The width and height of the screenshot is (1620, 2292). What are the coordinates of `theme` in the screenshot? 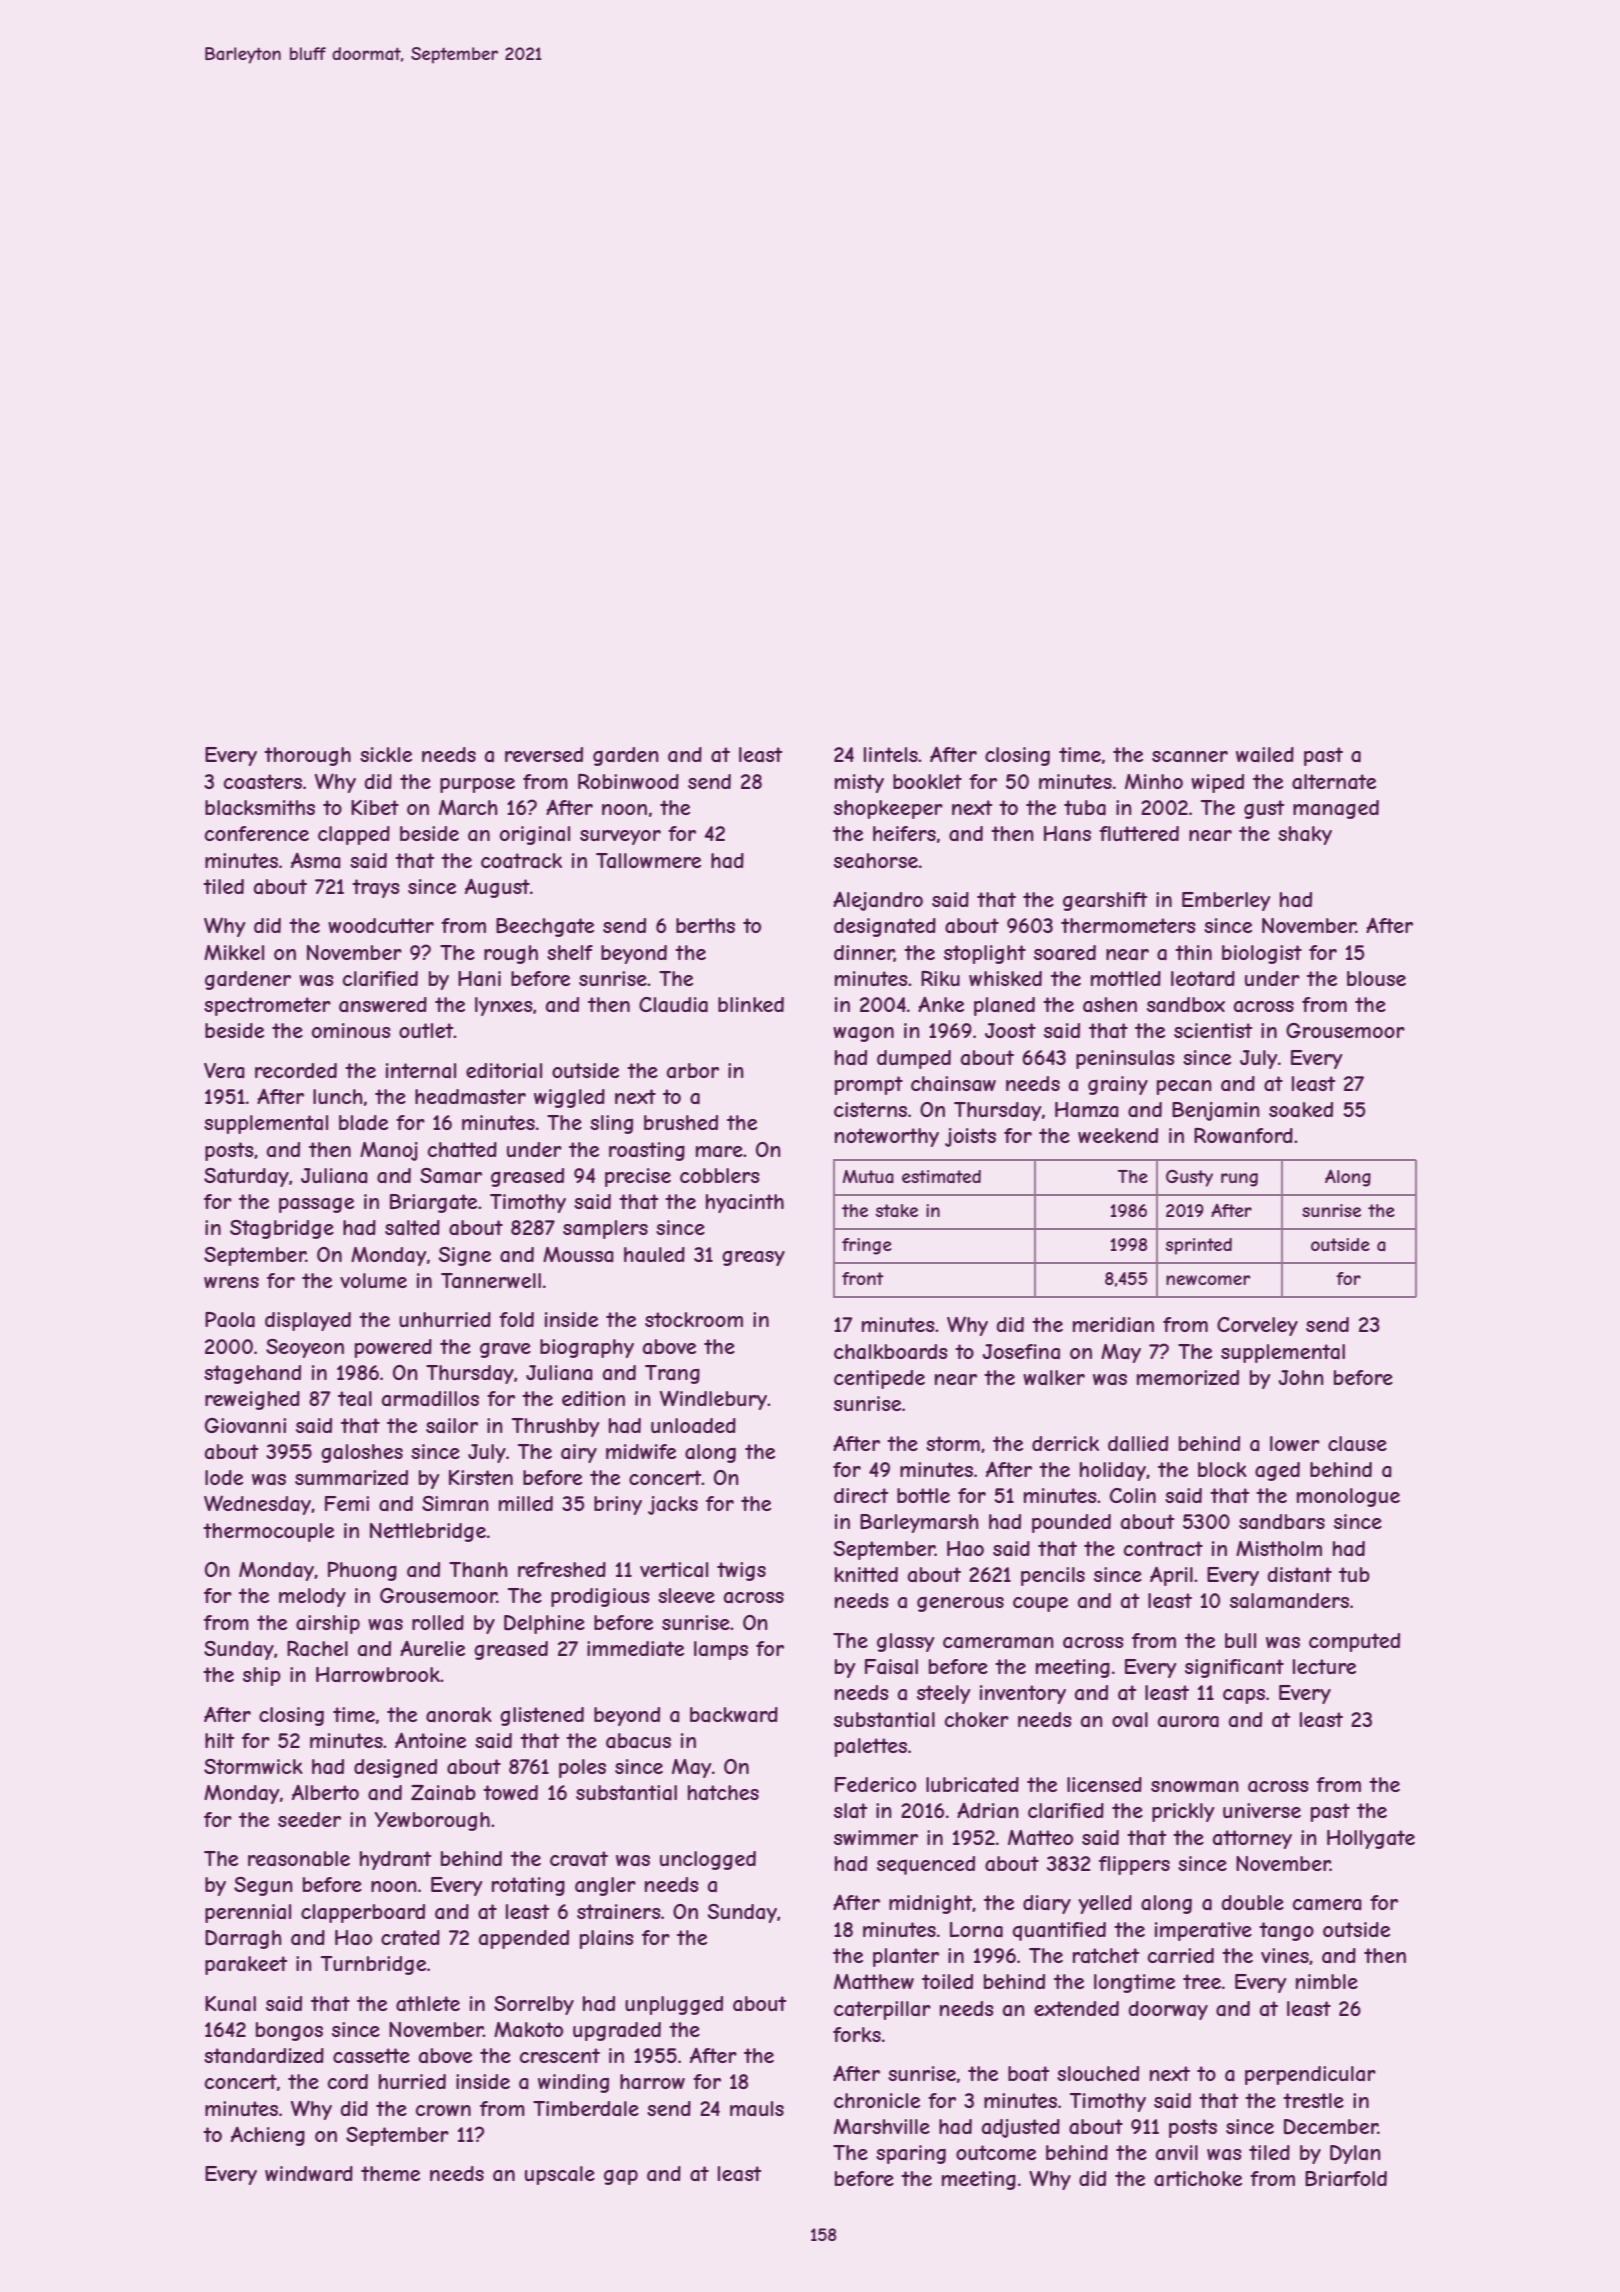 It's located at (390, 2173).
